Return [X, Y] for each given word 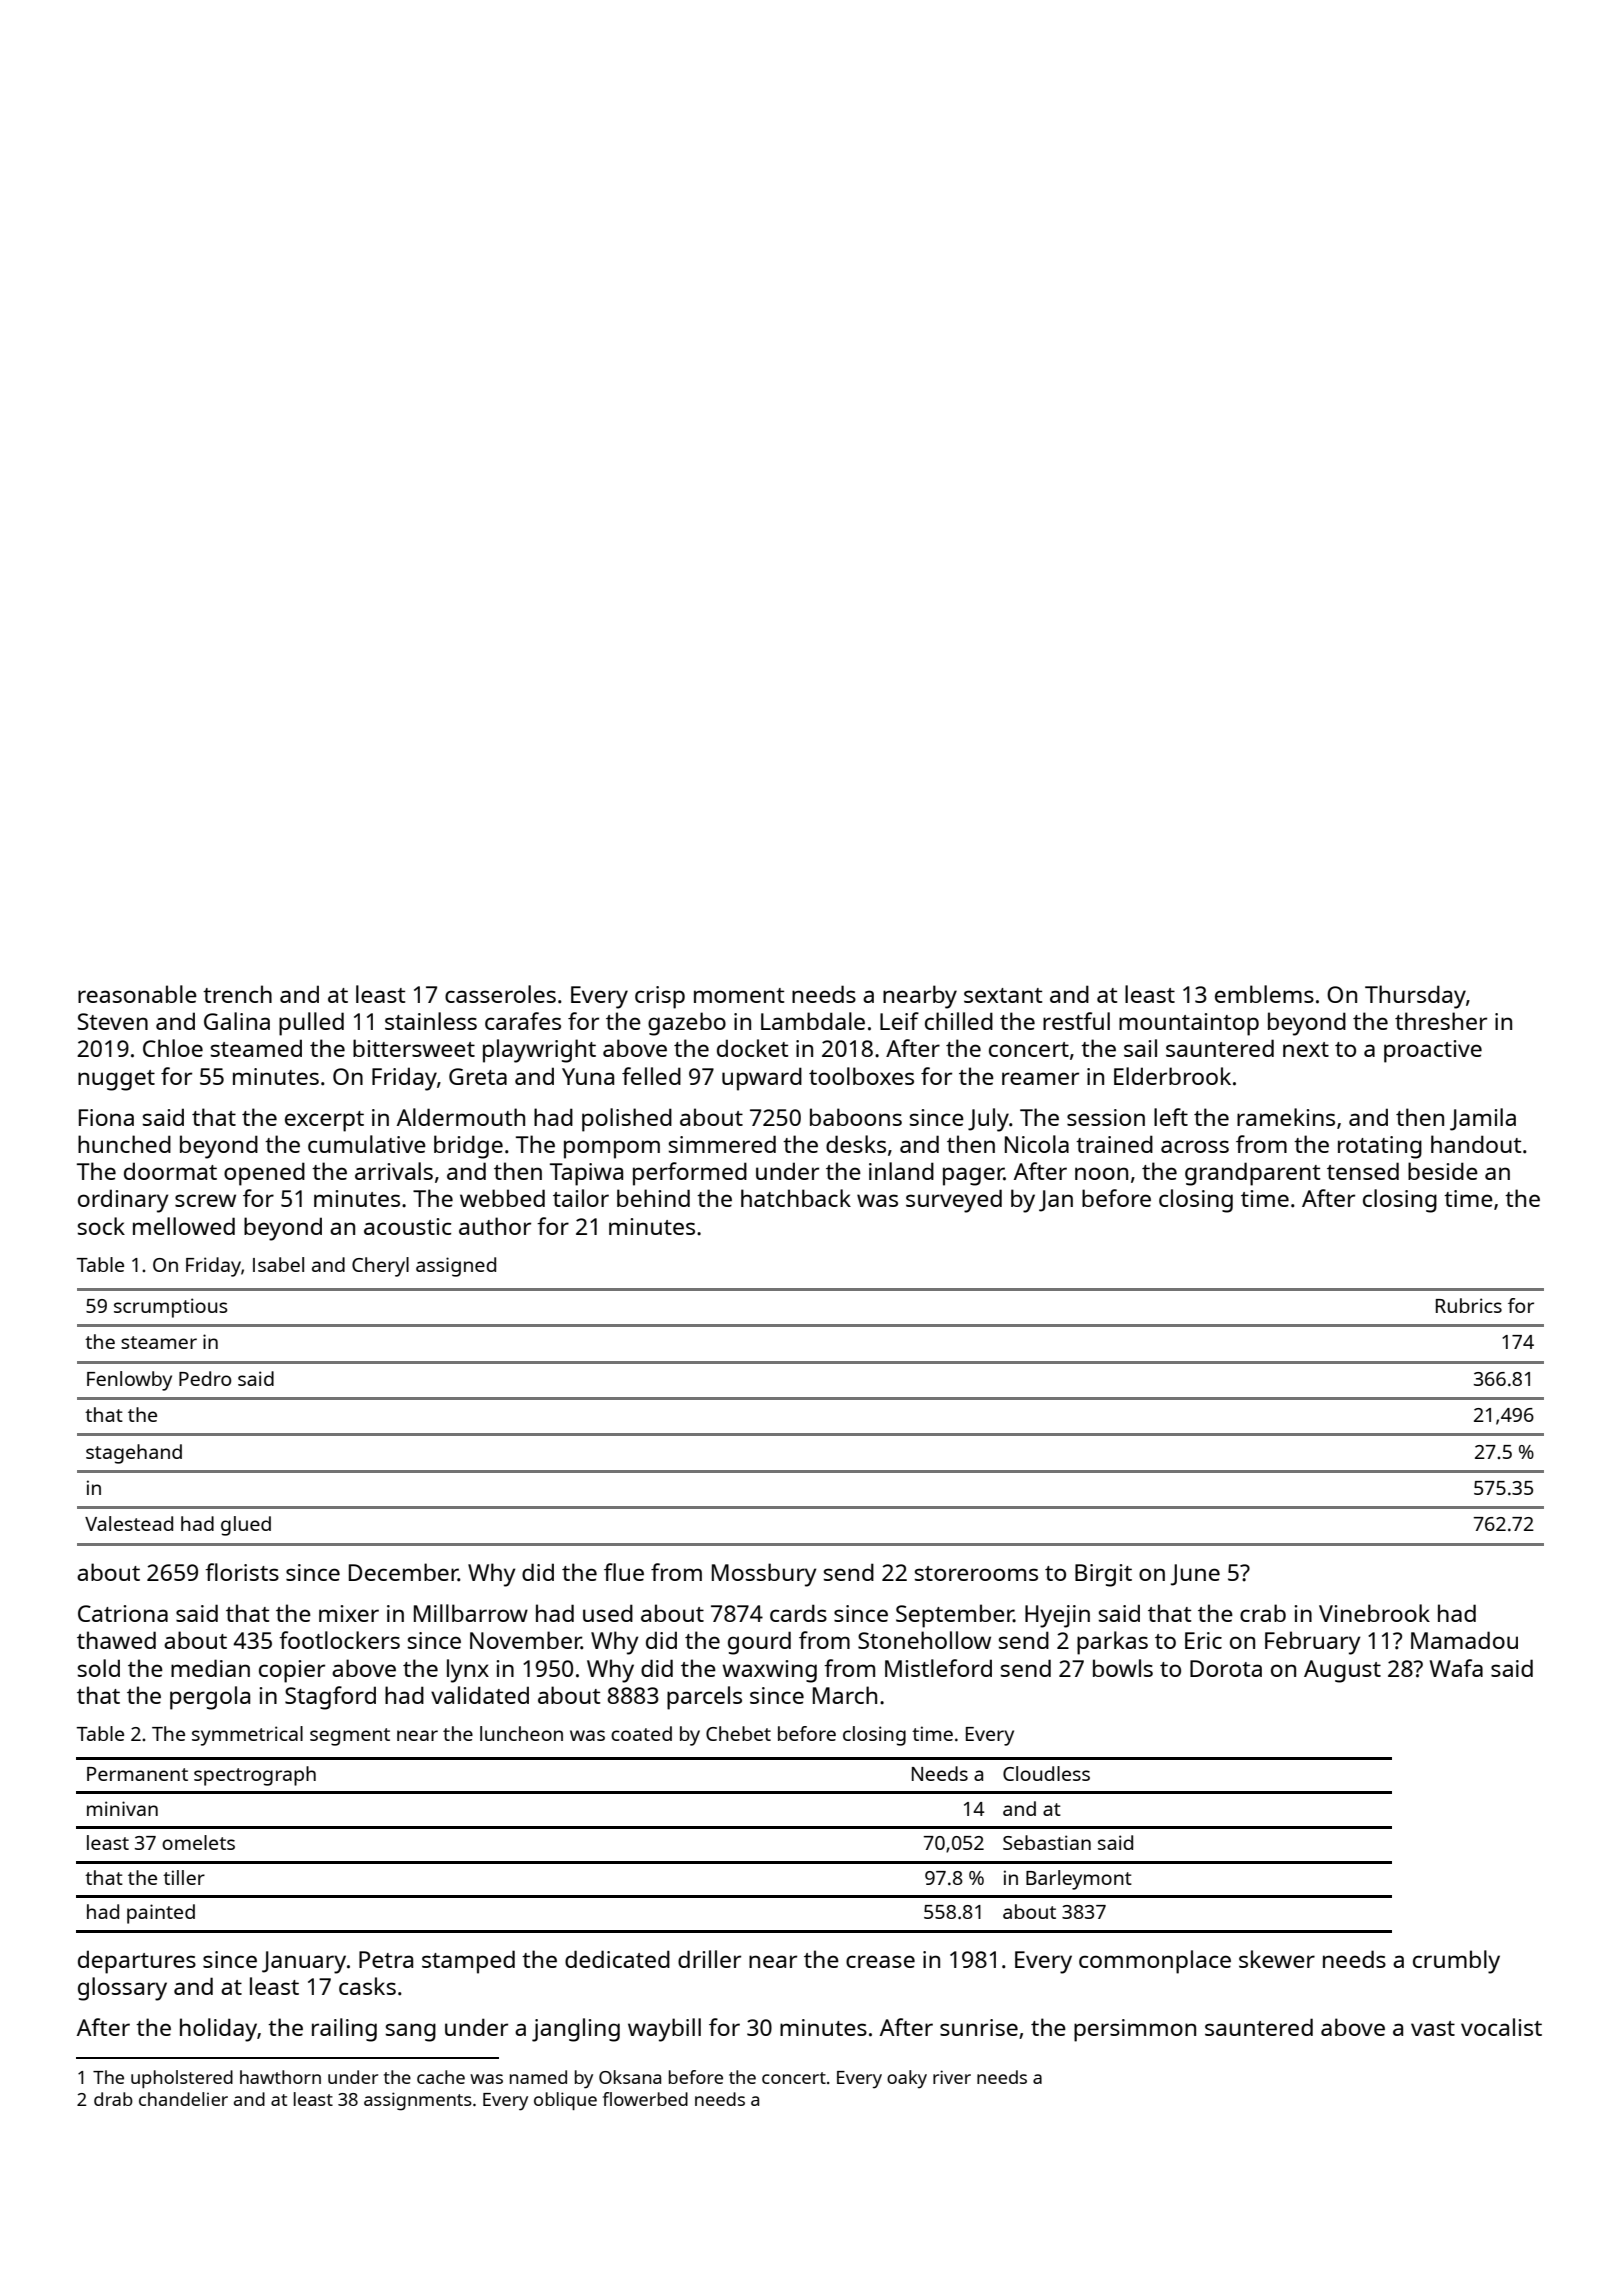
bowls [1123, 1668]
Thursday [1415, 997]
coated [641, 1733]
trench [237, 994]
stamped [468, 1962]
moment [739, 995]
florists [242, 1572]
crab [1263, 1613]
